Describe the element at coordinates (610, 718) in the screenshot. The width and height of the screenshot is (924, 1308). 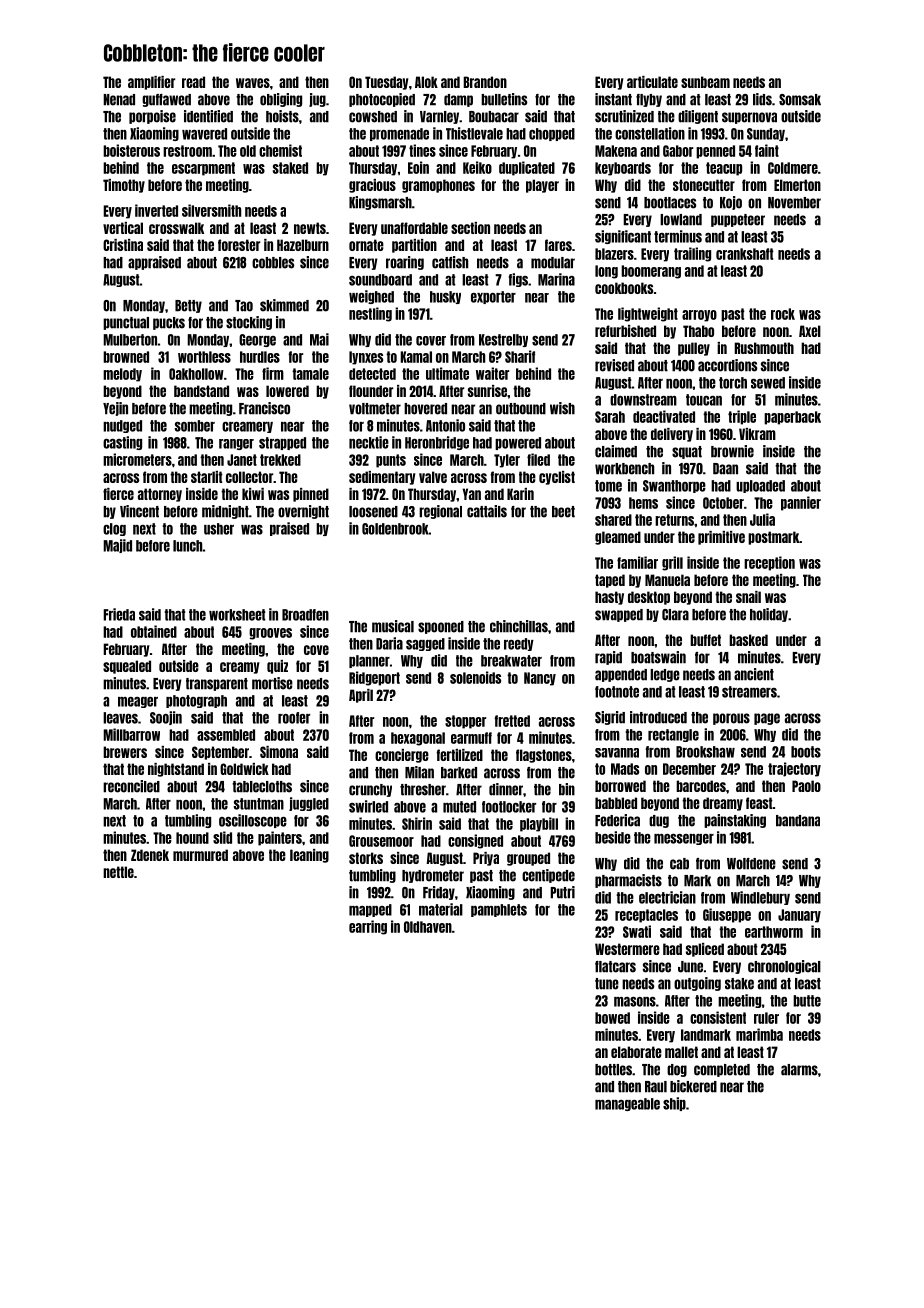
I see `Sigrid` at that location.
